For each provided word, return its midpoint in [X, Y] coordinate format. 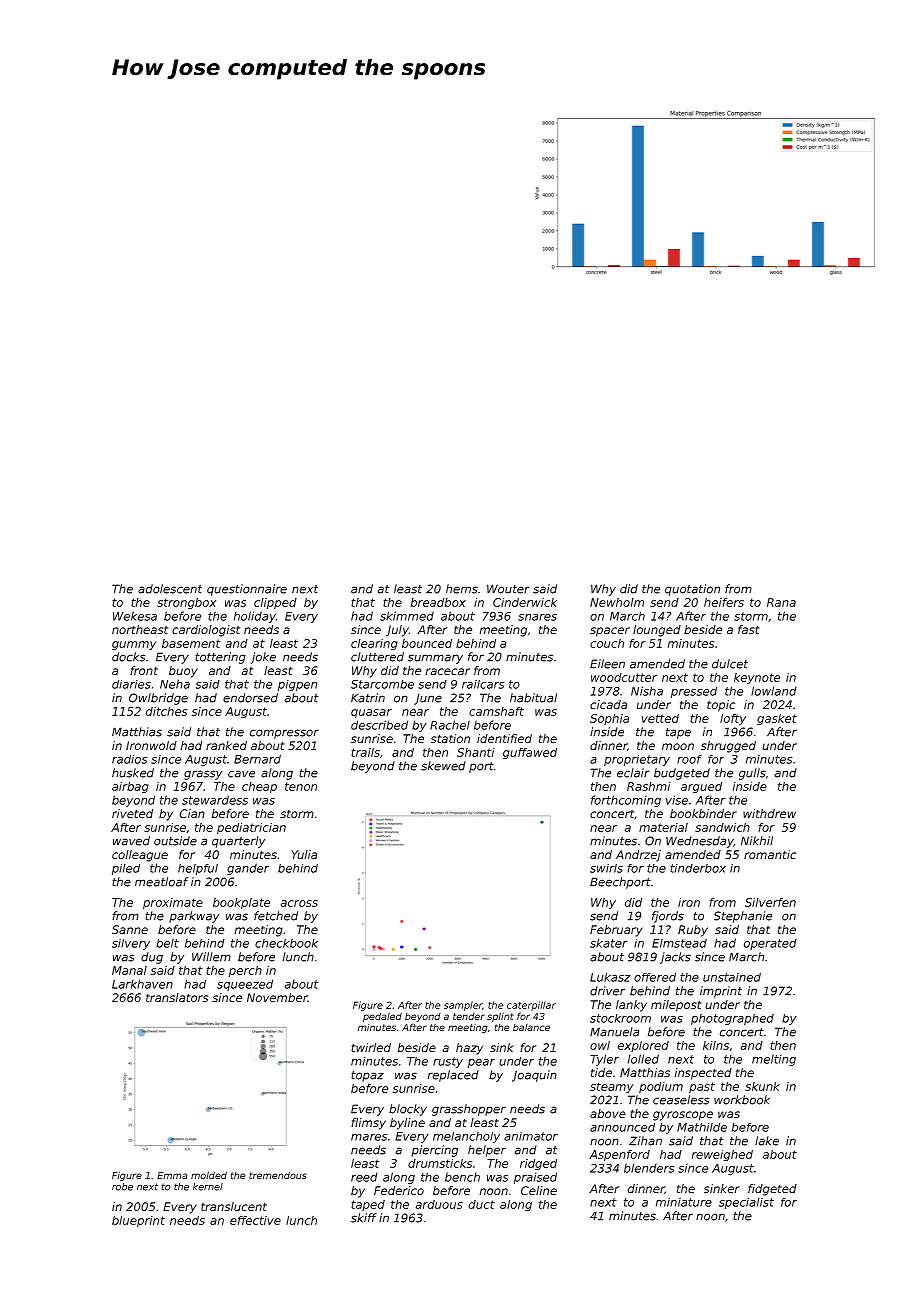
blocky [408, 1110]
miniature [684, 1202]
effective [255, 1220]
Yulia [304, 854]
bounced [427, 643]
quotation [692, 590]
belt [167, 943]
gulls [752, 774]
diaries [131, 684]
